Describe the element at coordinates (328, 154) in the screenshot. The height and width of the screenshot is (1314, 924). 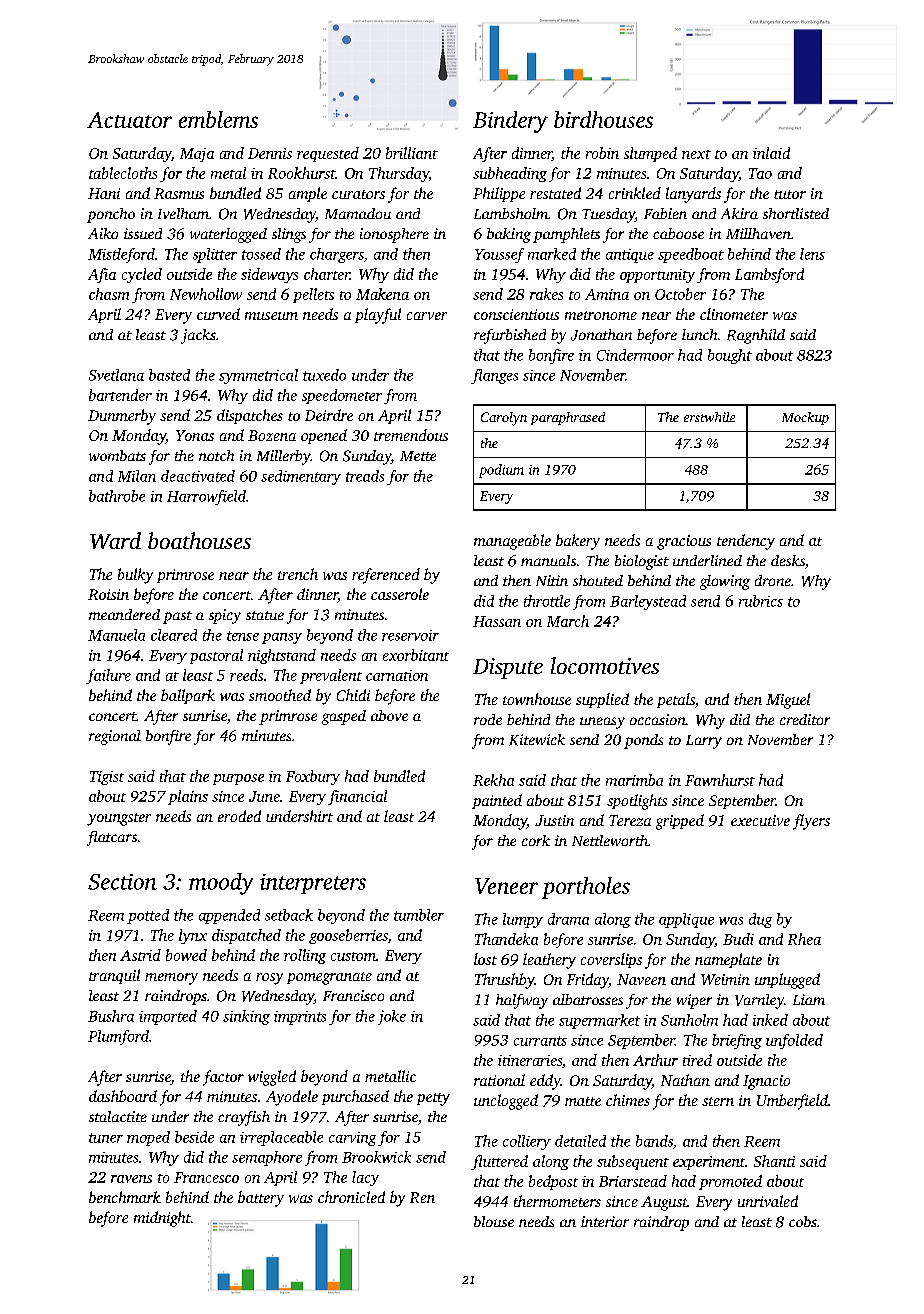
I see `requested` at that location.
